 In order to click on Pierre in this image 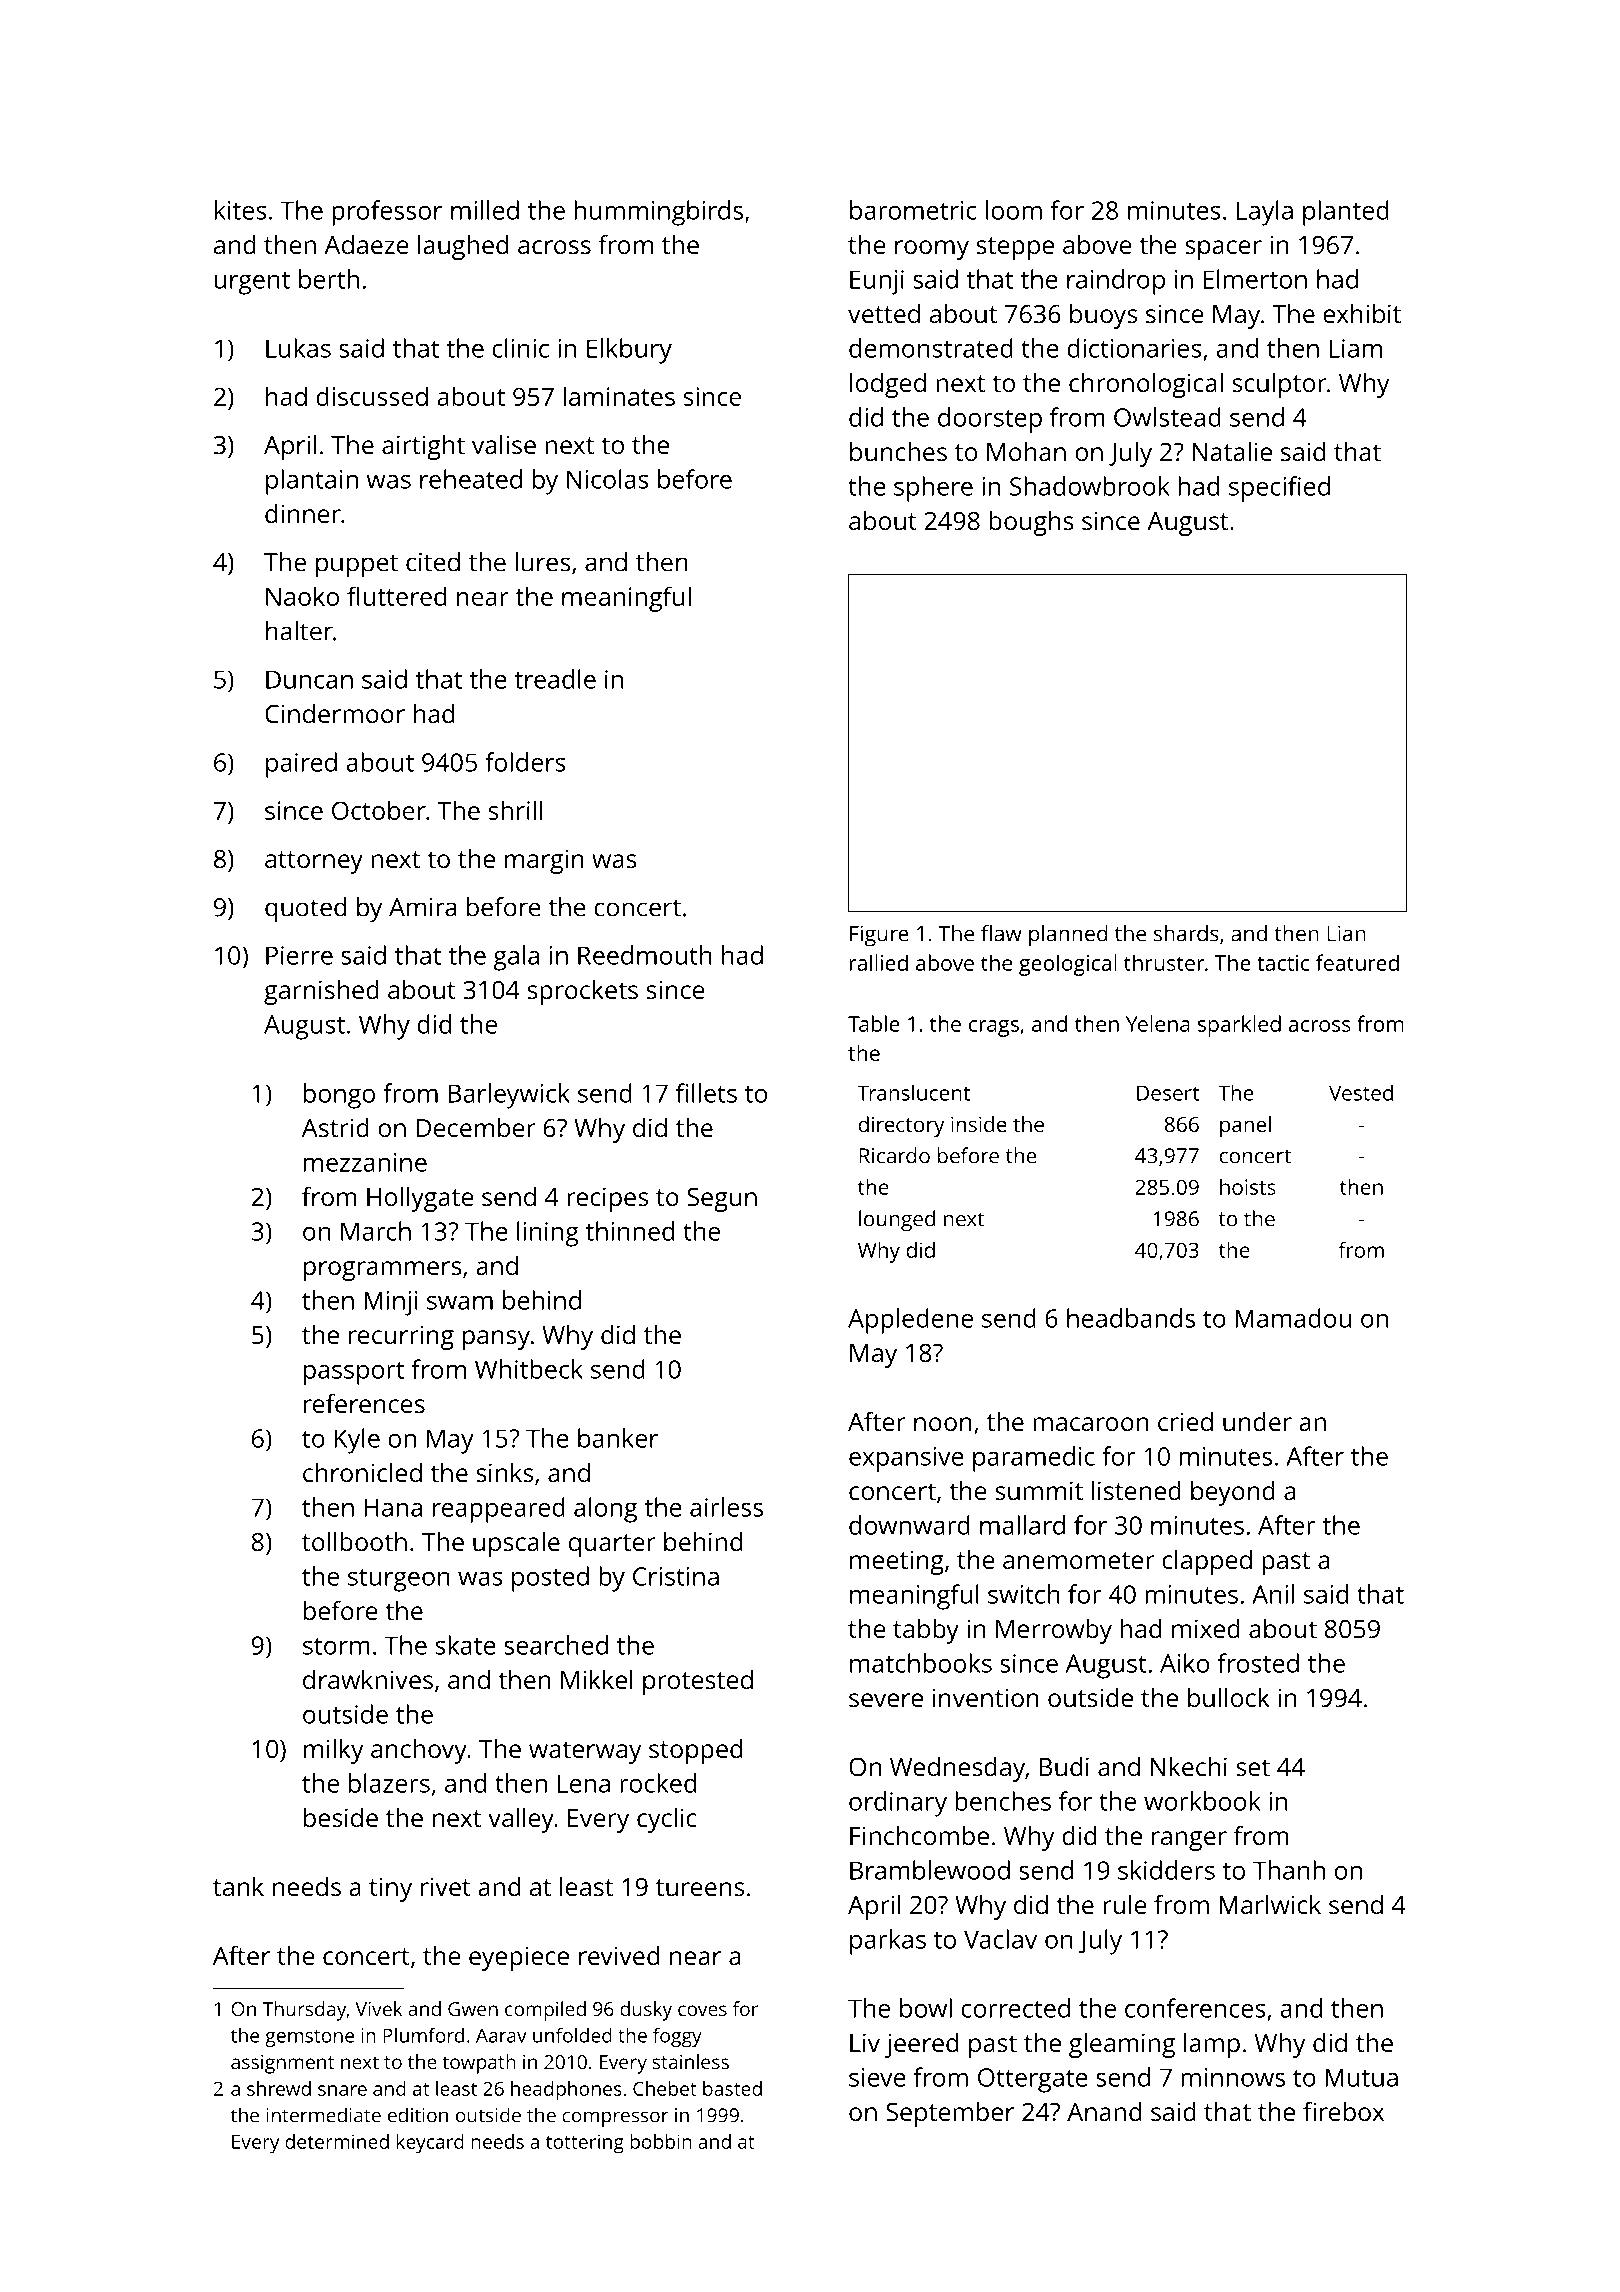, I will do `click(299, 955)`.
